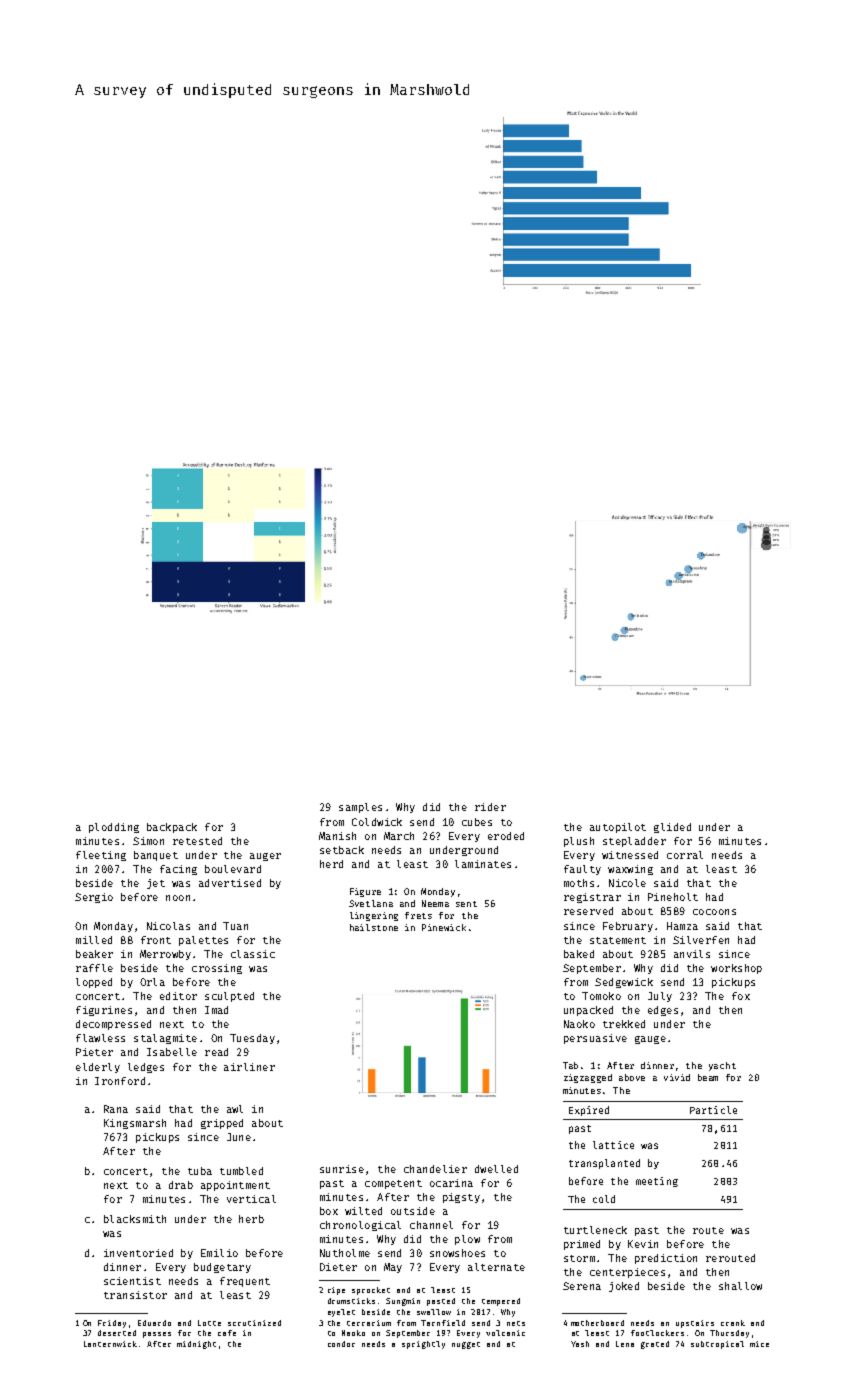 The width and height of the screenshot is (849, 1400). I want to click on facing, so click(178, 870).
